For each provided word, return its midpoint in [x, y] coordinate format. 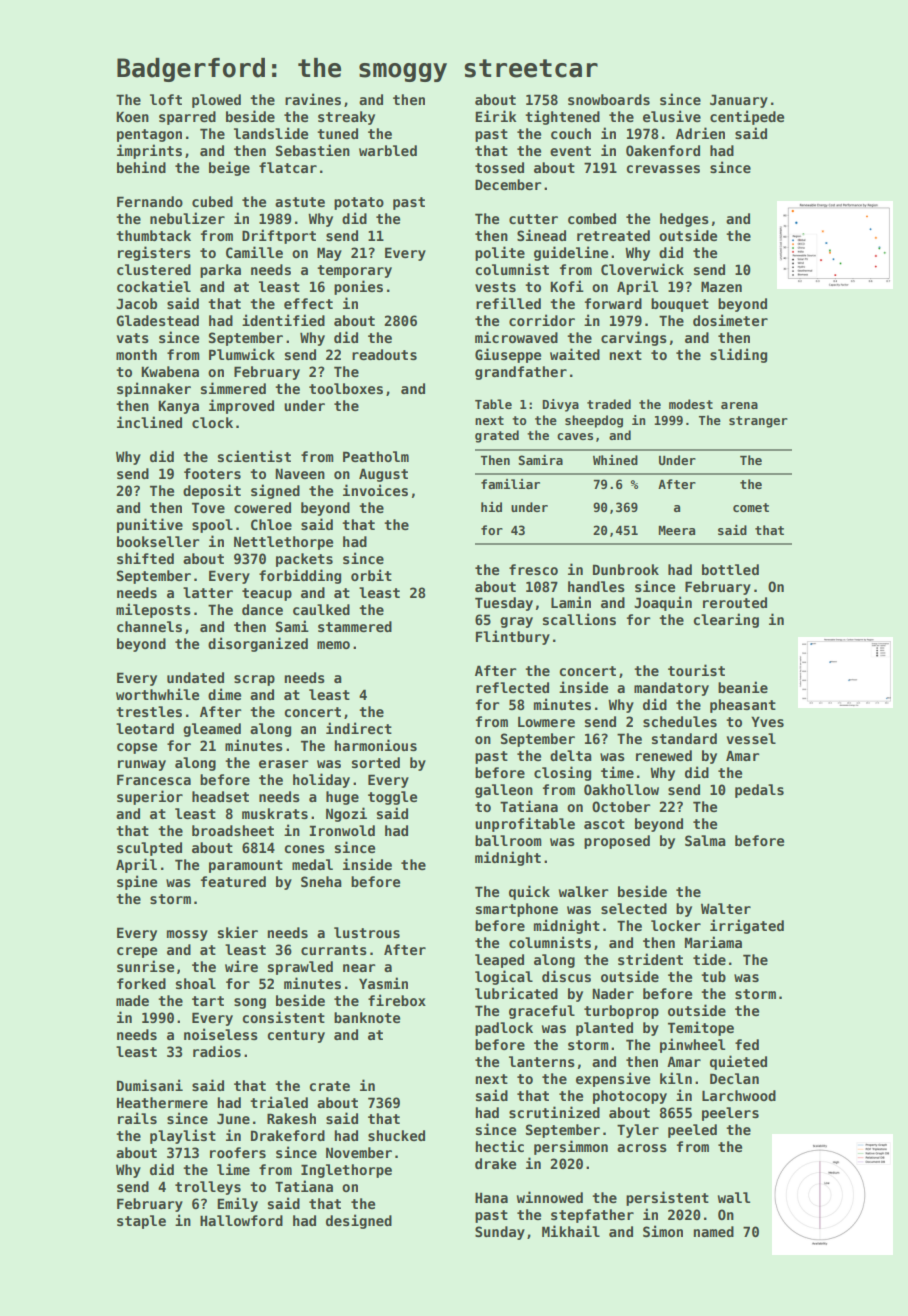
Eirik [496, 116]
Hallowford [241, 1220]
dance [262, 609]
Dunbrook [626, 569]
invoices [375, 490]
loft [166, 99]
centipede [747, 117]
